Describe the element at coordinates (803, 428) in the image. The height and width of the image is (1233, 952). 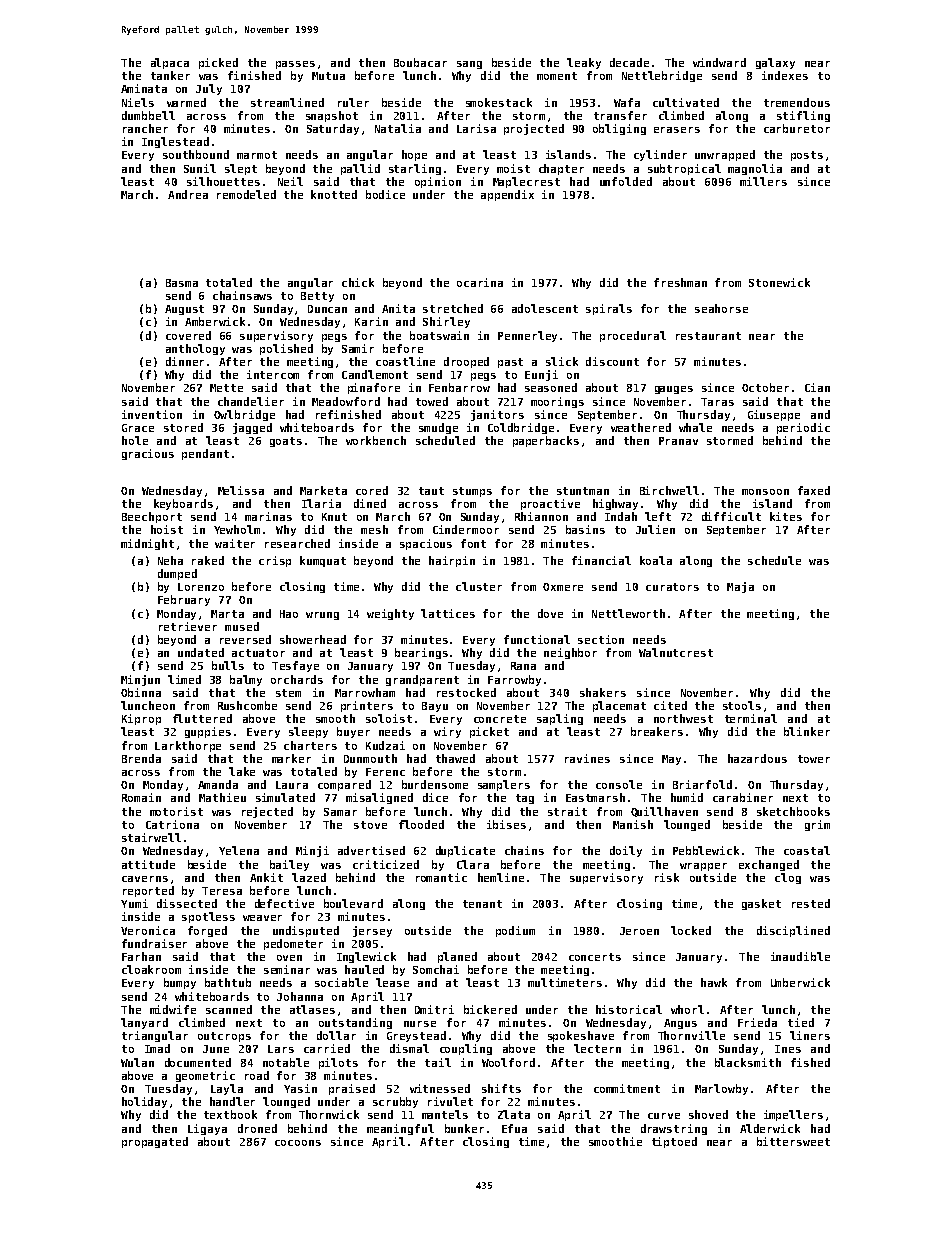
I see `periodic` at that location.
